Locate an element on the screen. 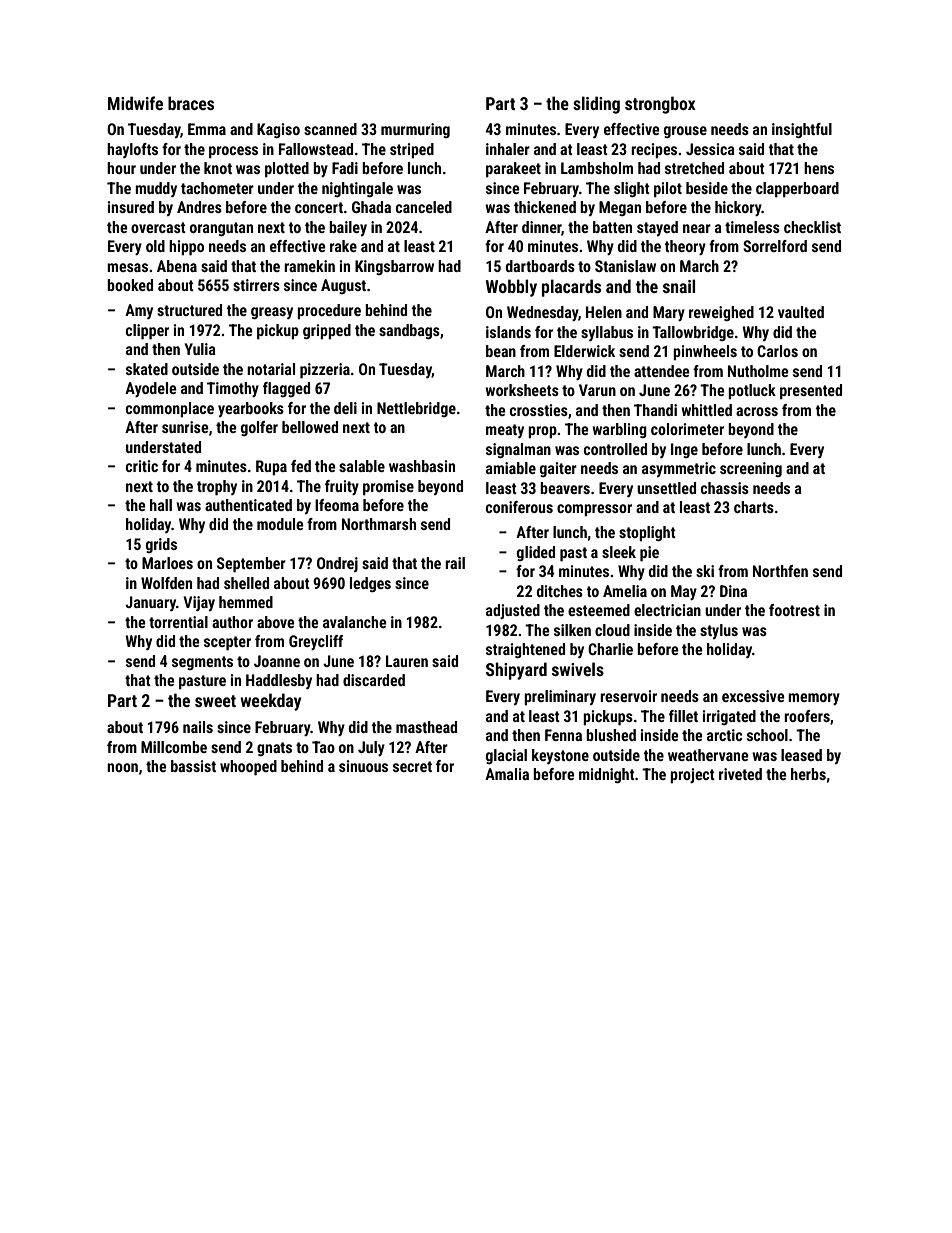 The width and height of the screenshot is (952, 1233). compressor is located at coordinates (594, 510).
